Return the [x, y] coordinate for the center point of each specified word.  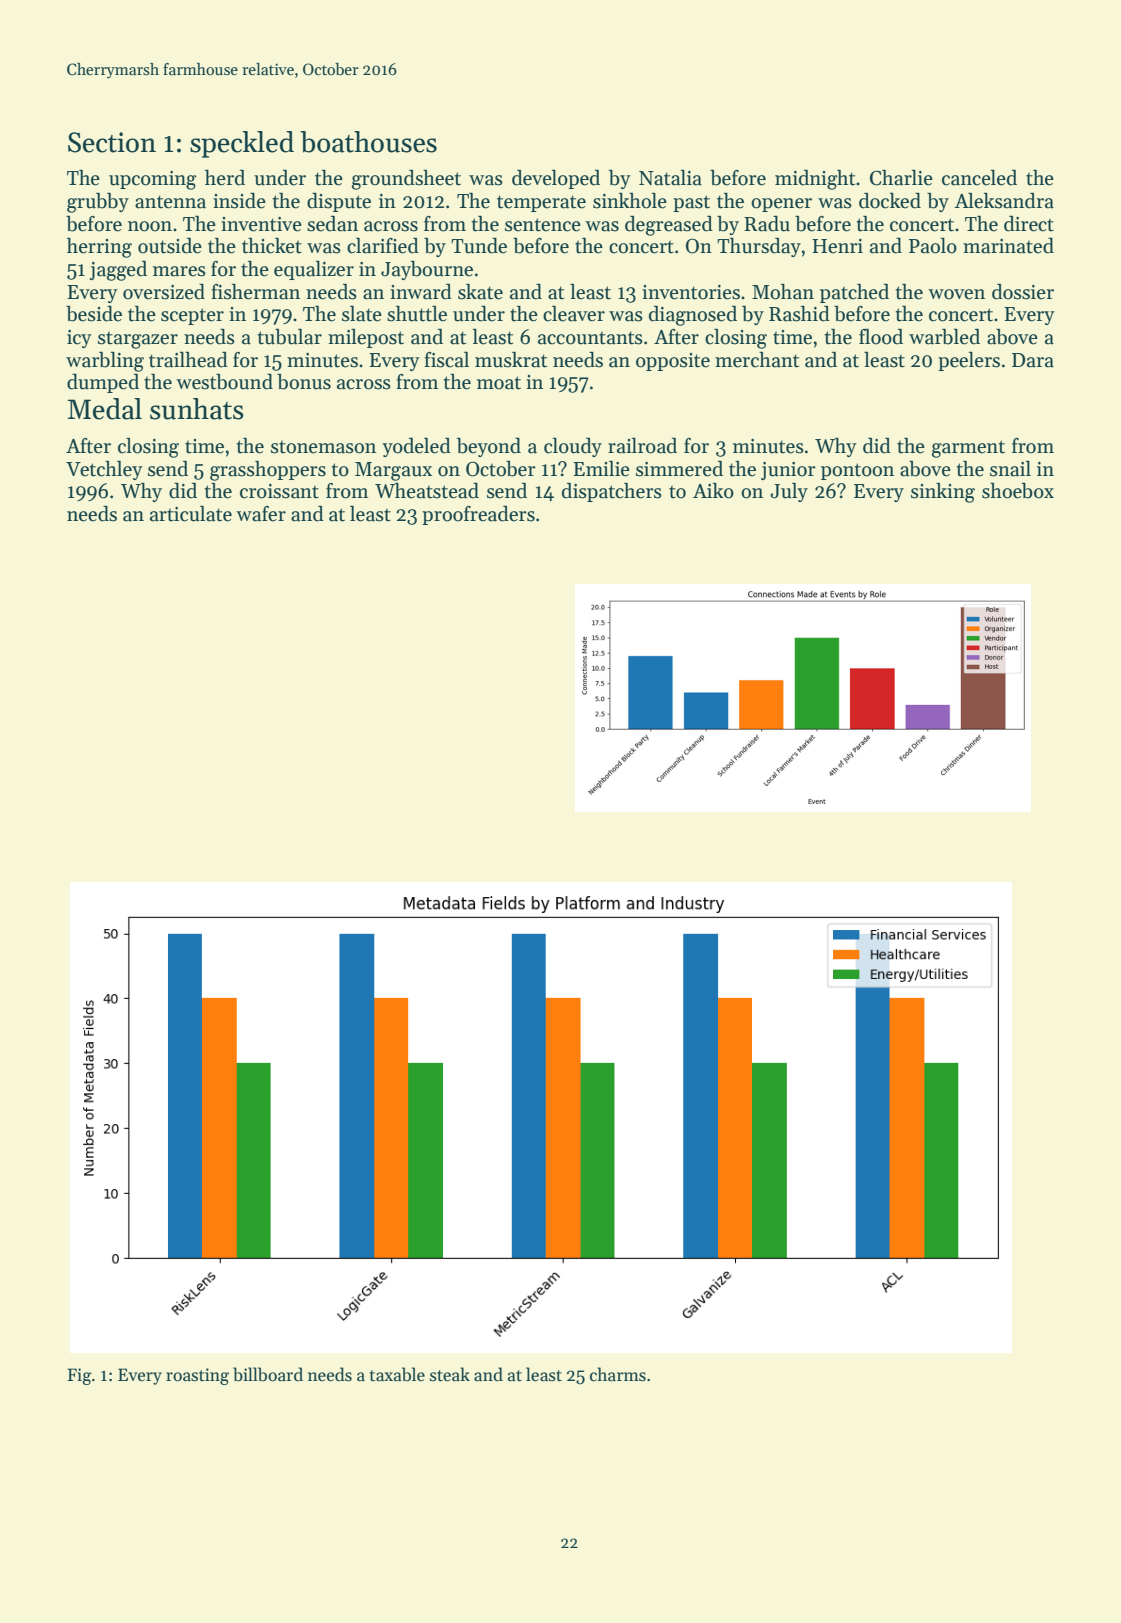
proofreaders [478, 515]
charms [618, 1374]
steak [450, 1374]
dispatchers [612, 492]
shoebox [1018, 491]
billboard [268, 1374]
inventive [261, 224]
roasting [197, 1376]
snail [1010, 469]
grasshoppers [268, 471]
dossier [1023, 292]
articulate [191, 514]
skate [480, 292]
